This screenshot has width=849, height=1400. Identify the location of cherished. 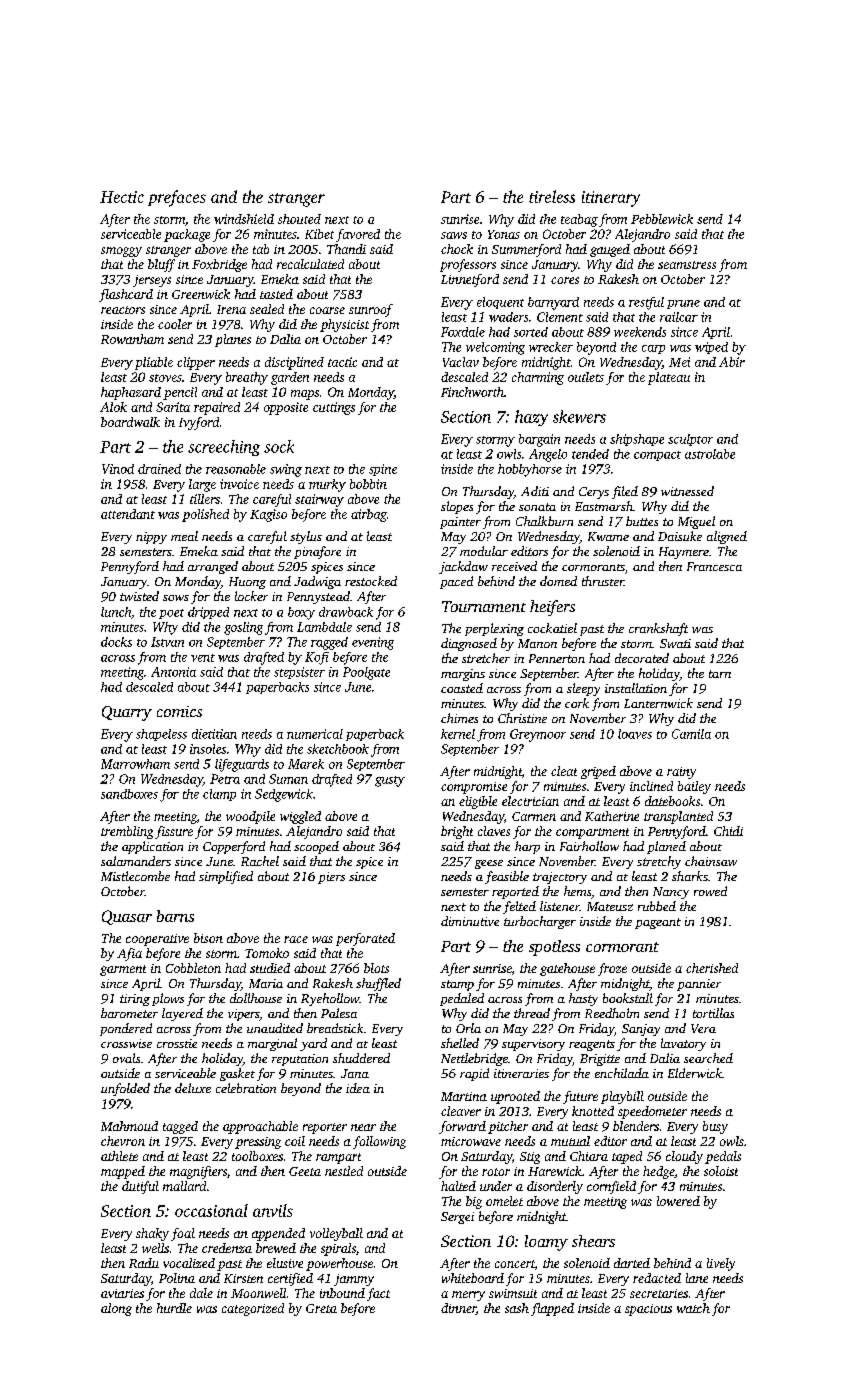
(712, 968).
